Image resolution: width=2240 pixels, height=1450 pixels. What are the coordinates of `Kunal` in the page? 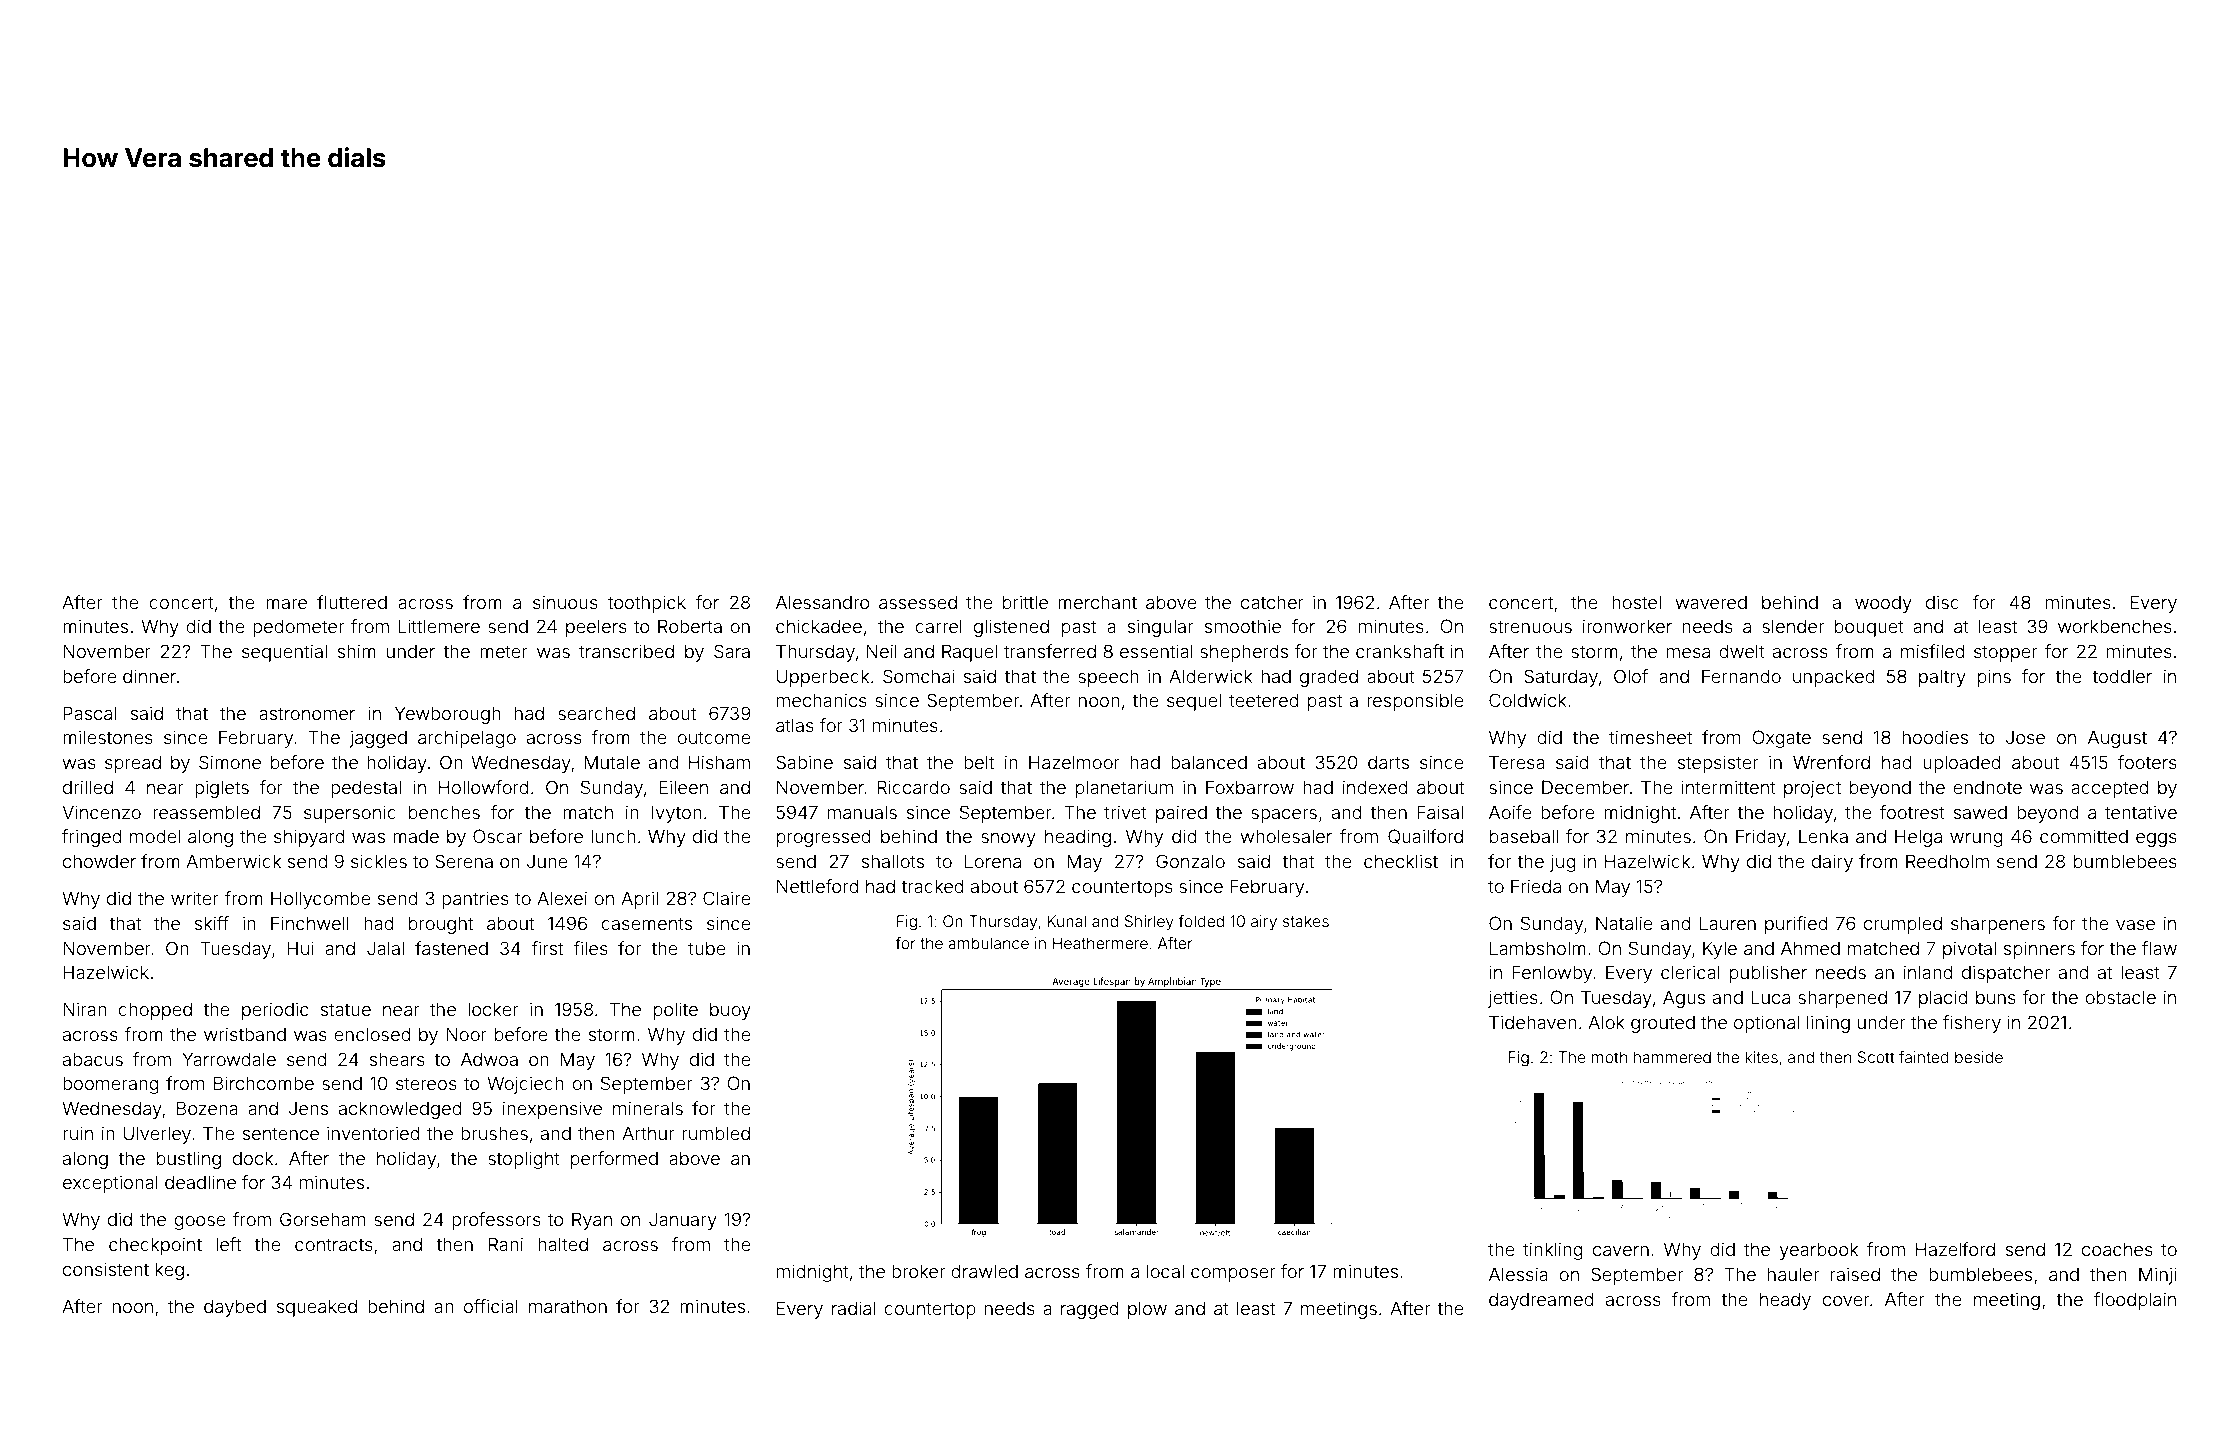 It's located at (1067, 921).
